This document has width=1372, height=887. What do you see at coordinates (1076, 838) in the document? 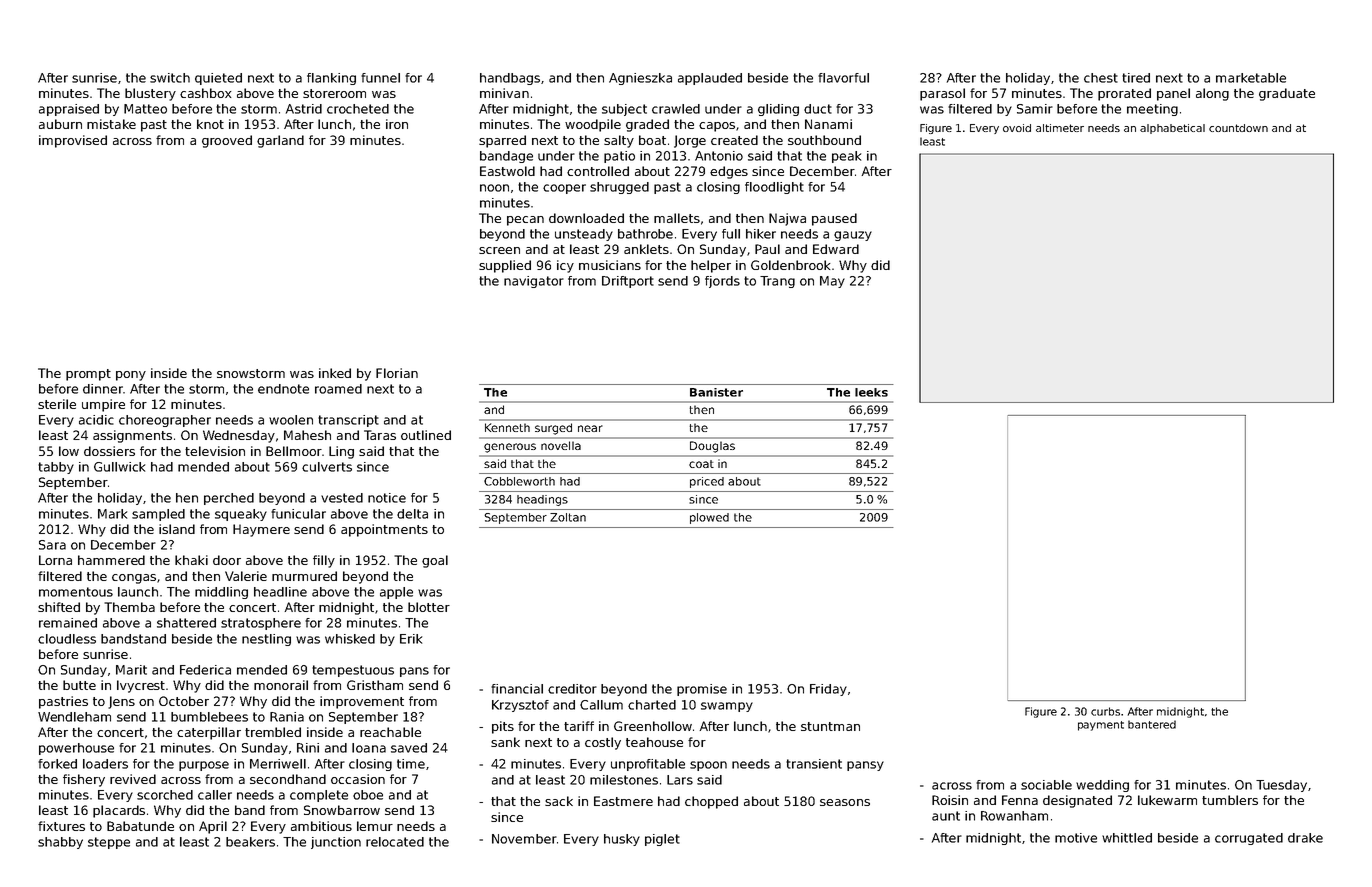
I see `motive` at bounding box center [1076, 838].
